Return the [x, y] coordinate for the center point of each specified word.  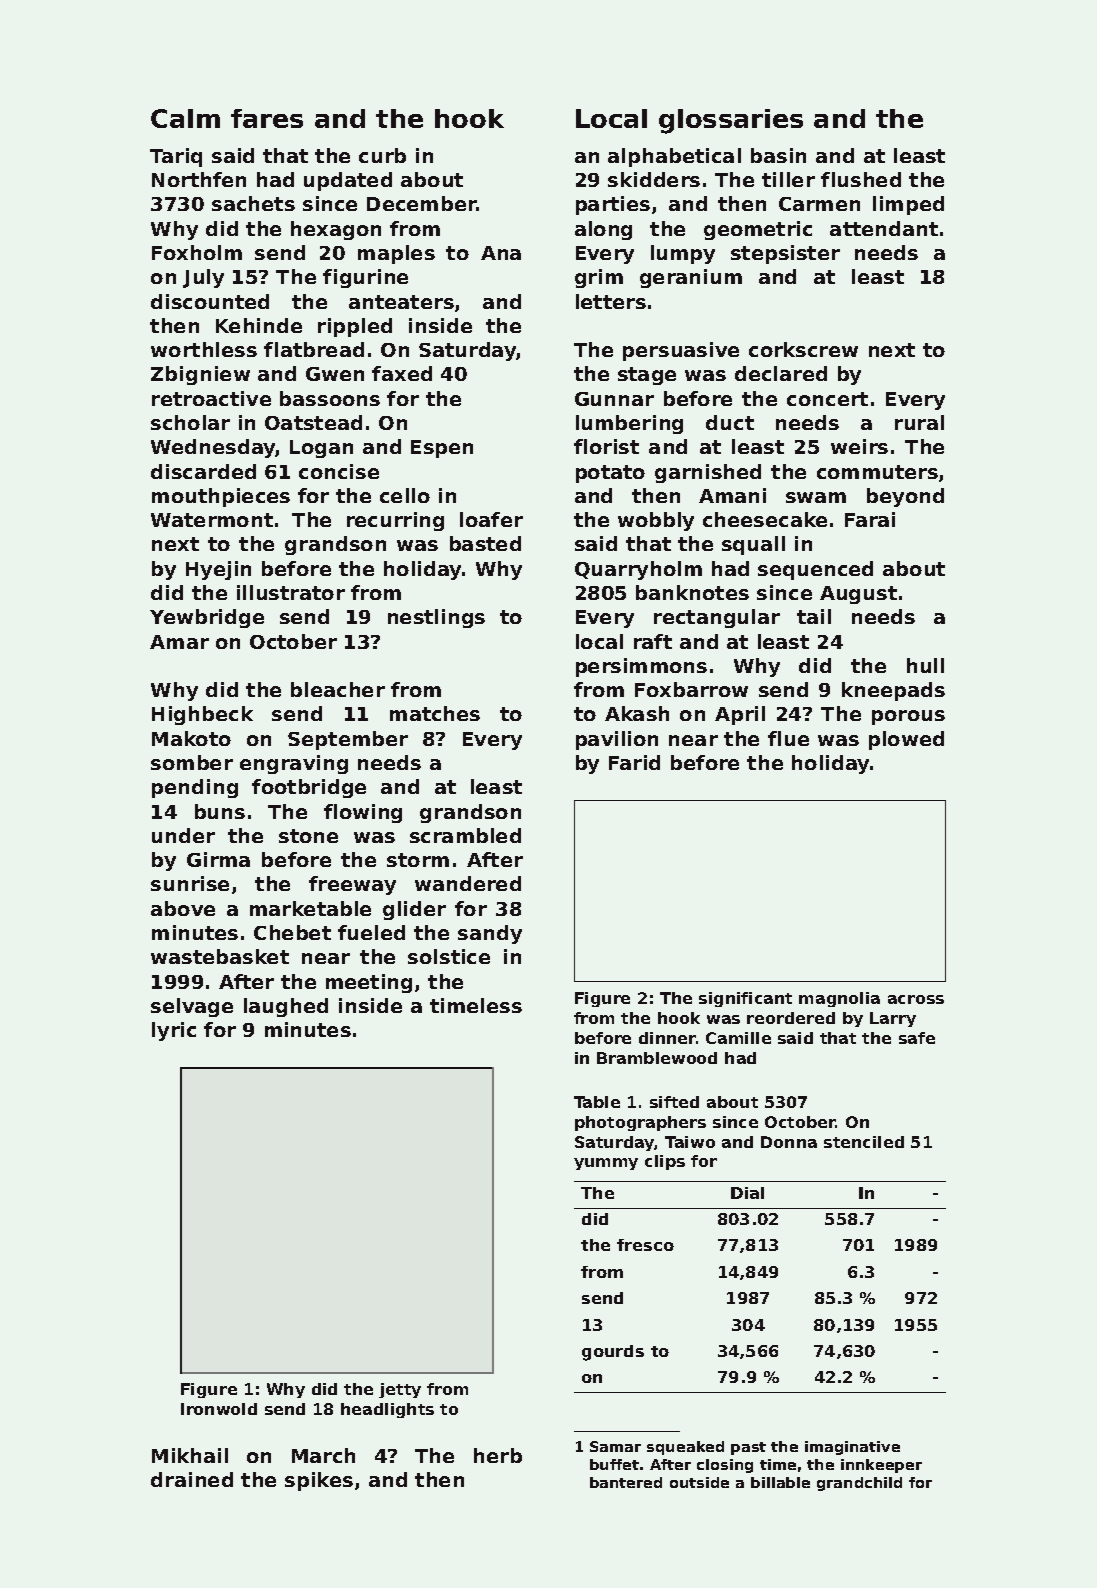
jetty [400, 1390]
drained [192, 1479]
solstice [449, 956]
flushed [861, 179]
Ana [501, 253]
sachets [253, 203]
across [916, 999]
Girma [218, 859]
